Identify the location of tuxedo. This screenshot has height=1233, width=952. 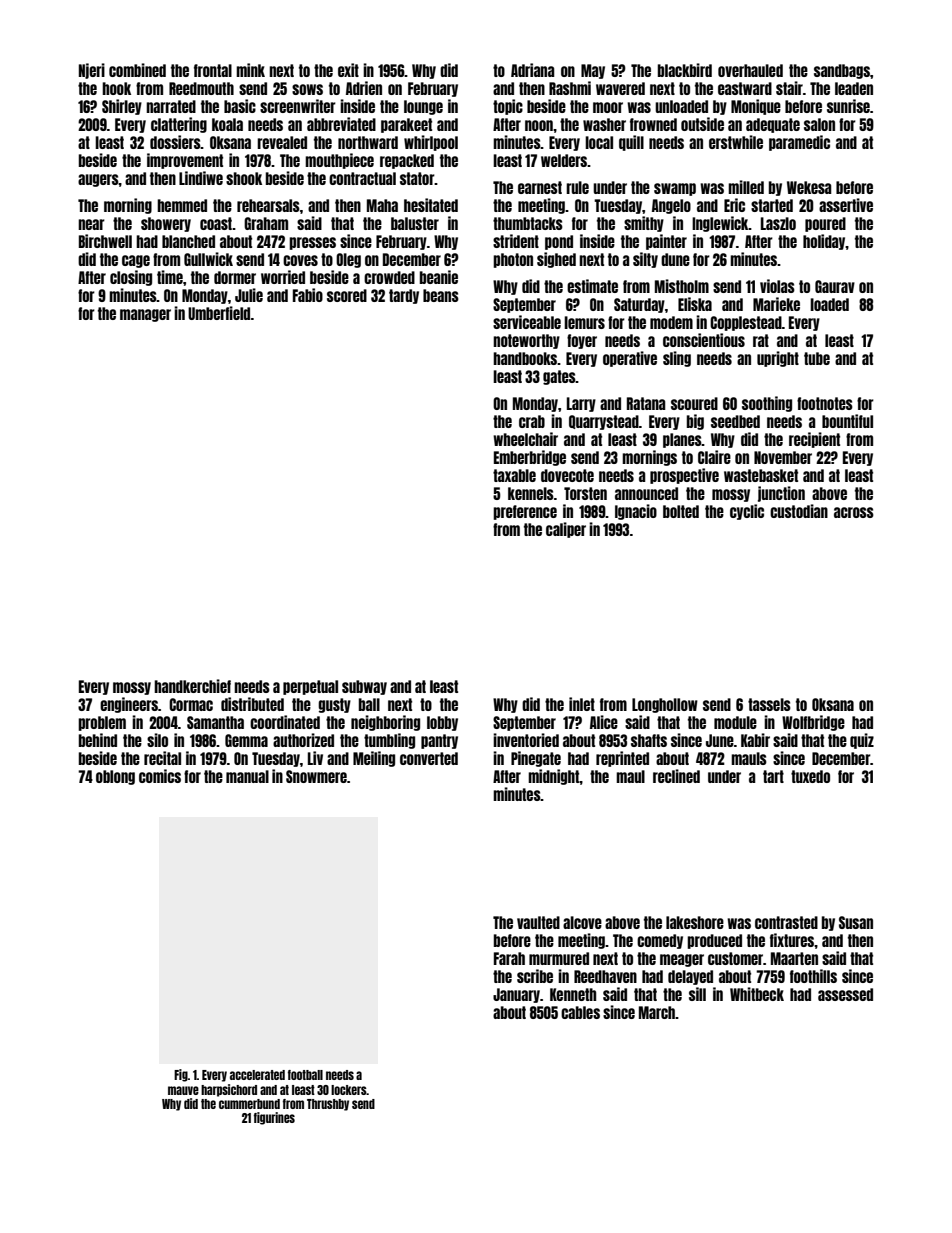
(810, 776).
